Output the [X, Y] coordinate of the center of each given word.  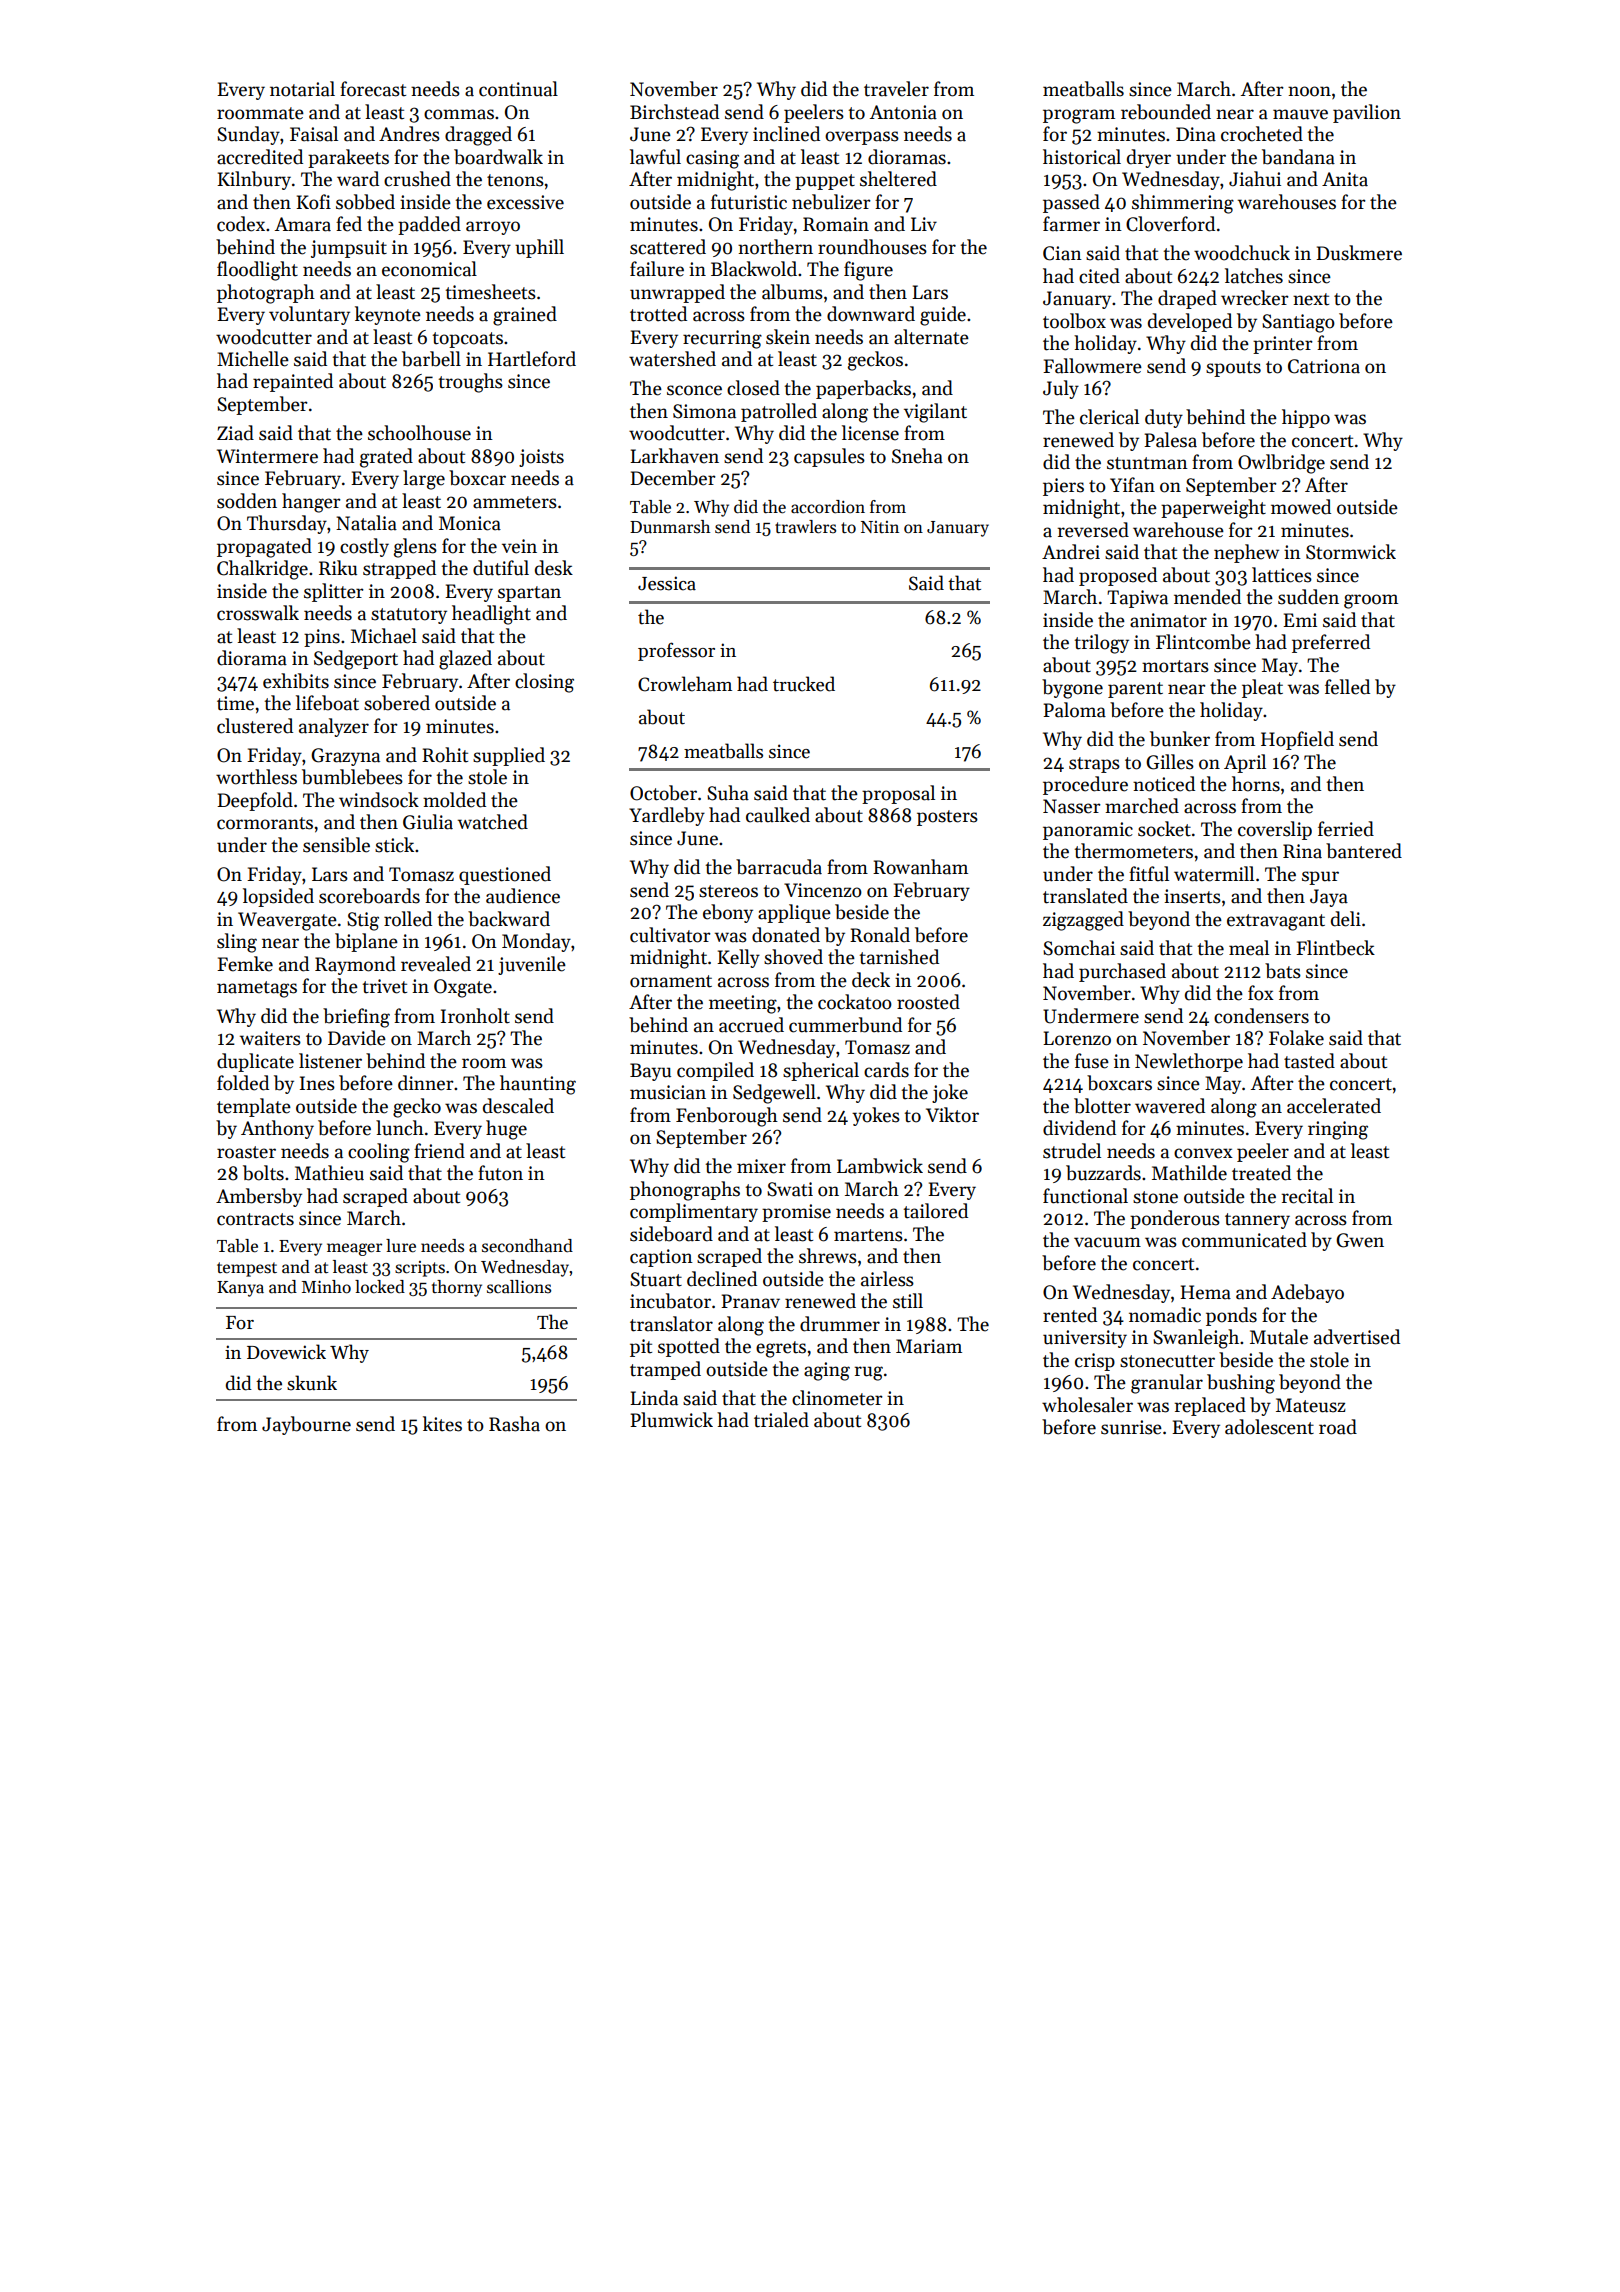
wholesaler [1087, 1405]
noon [1309, 91]
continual [518, 89]
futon [500, 1173]
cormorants [265, 823]
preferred [1331, 643]
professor [676, 651]
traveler [896, 89]
